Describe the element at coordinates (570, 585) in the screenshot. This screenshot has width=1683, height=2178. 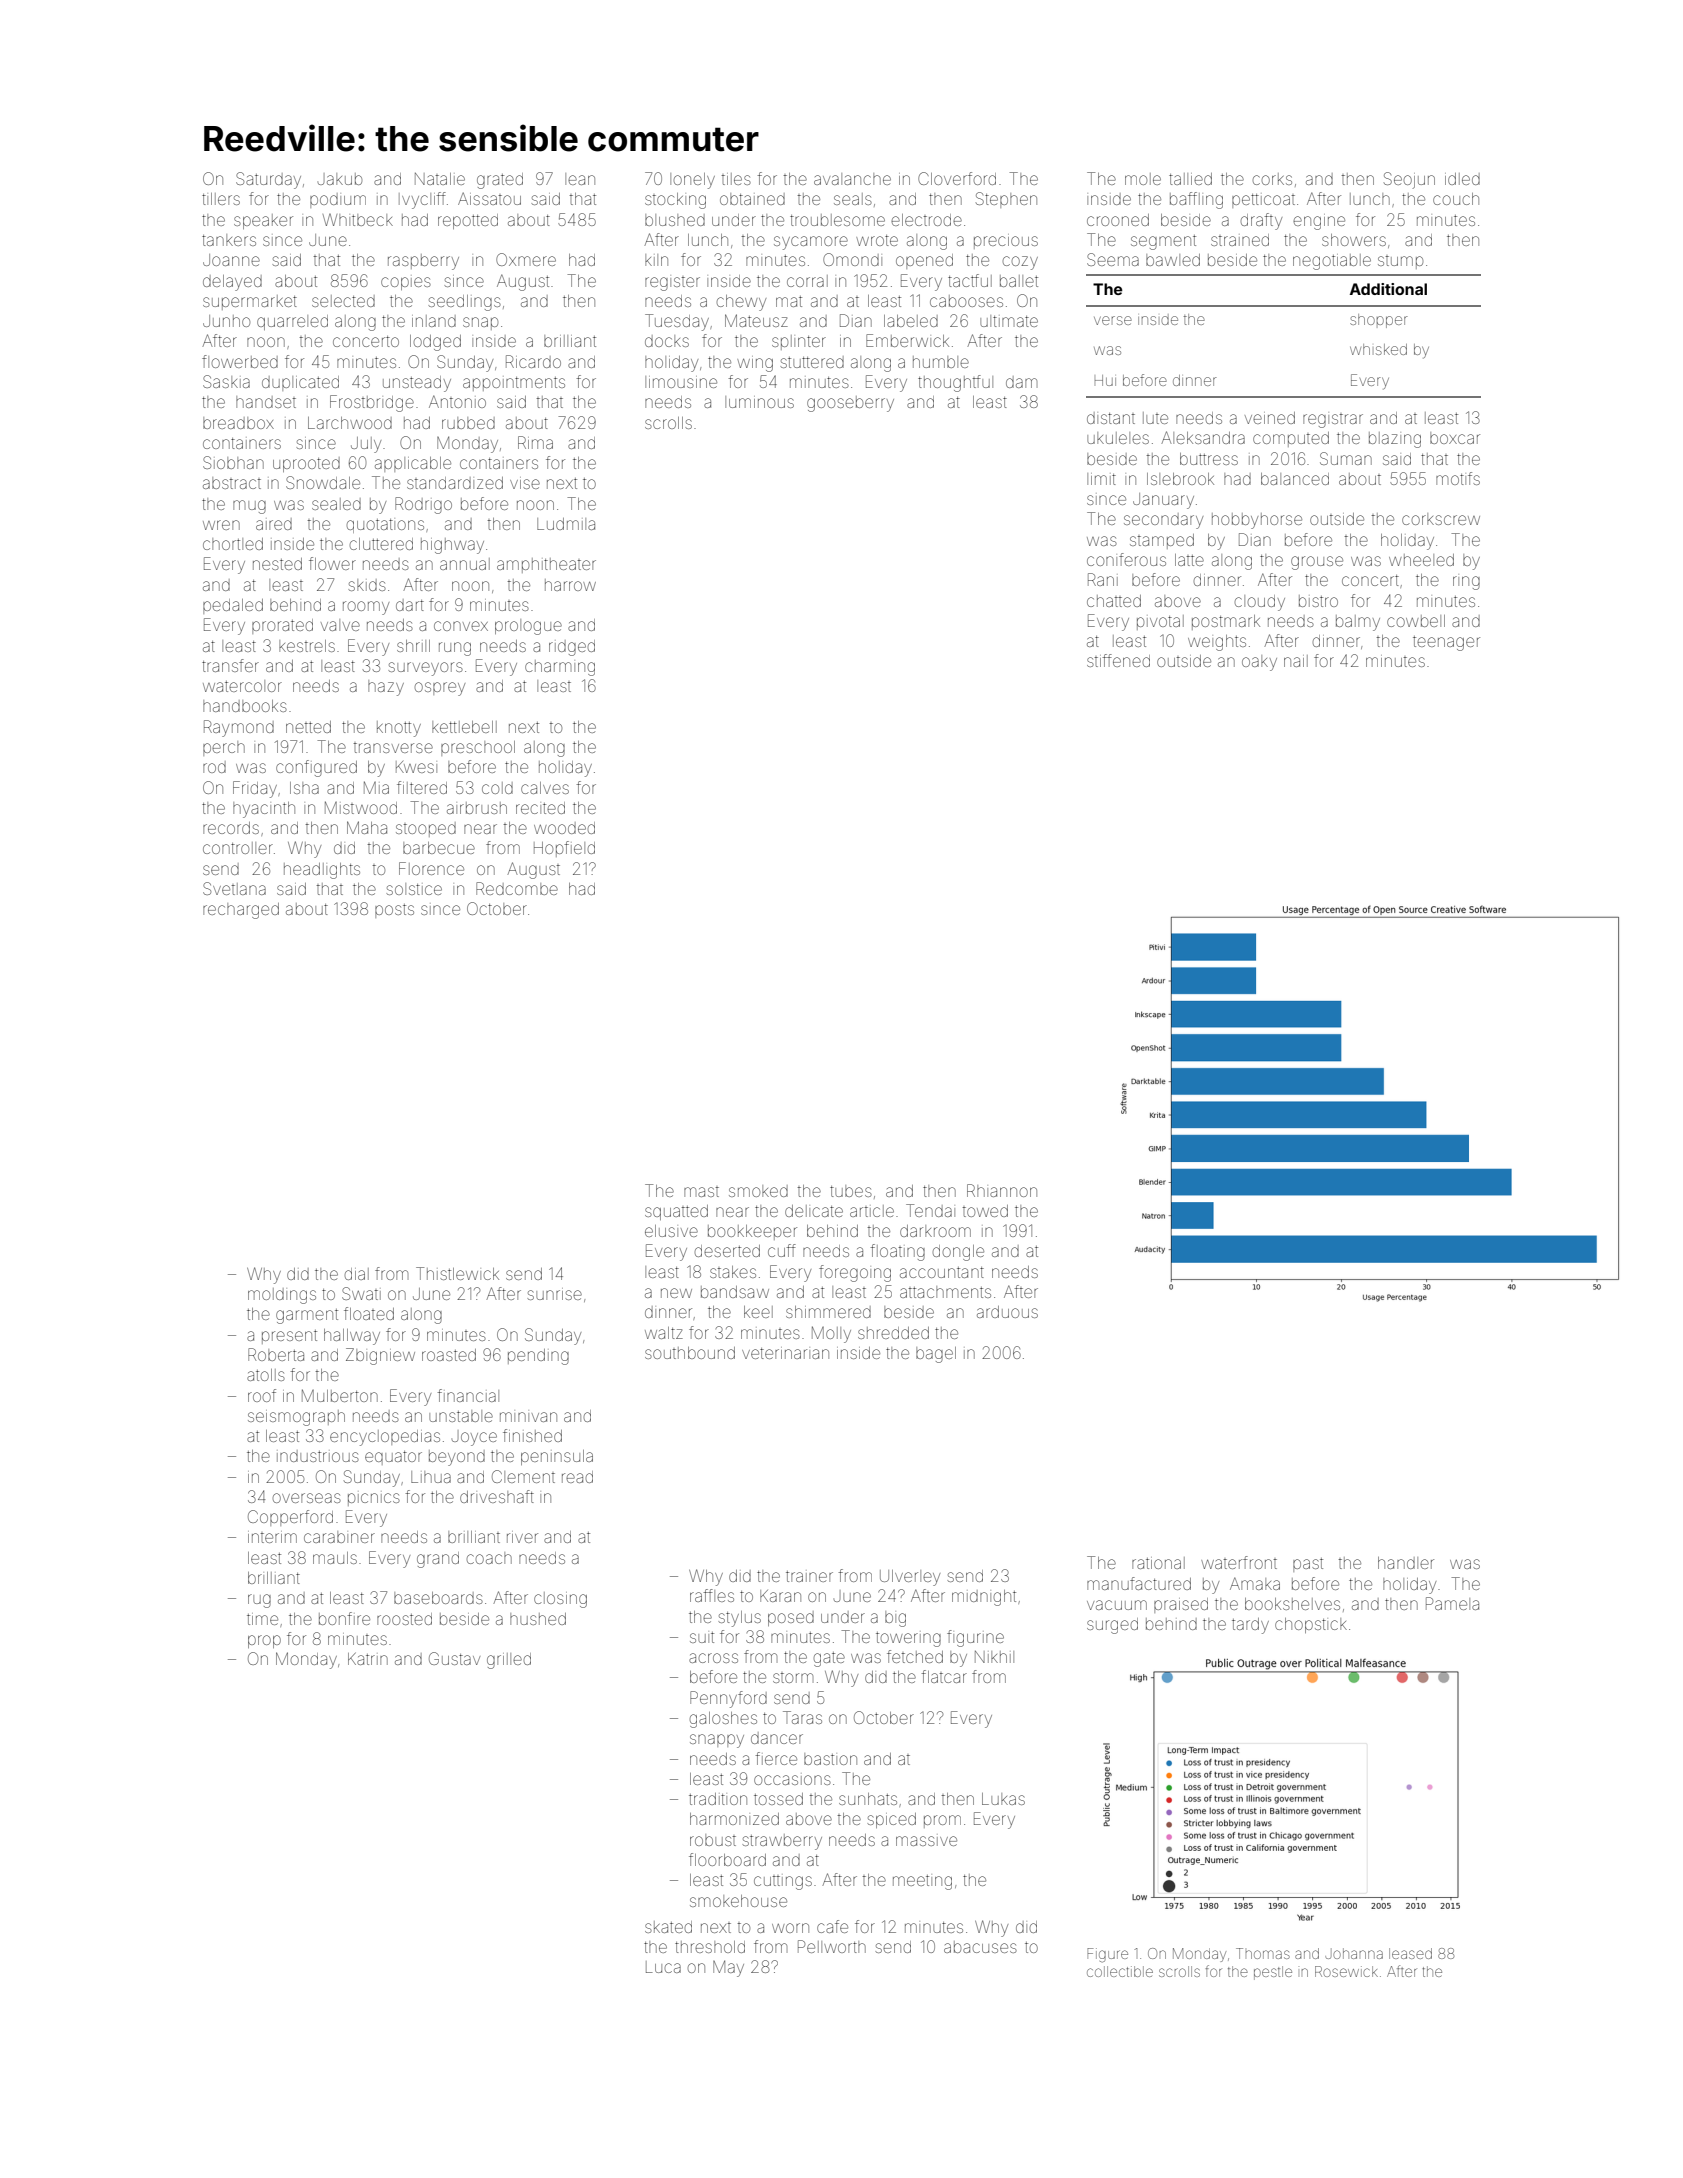
I see `harrow` at that location.
